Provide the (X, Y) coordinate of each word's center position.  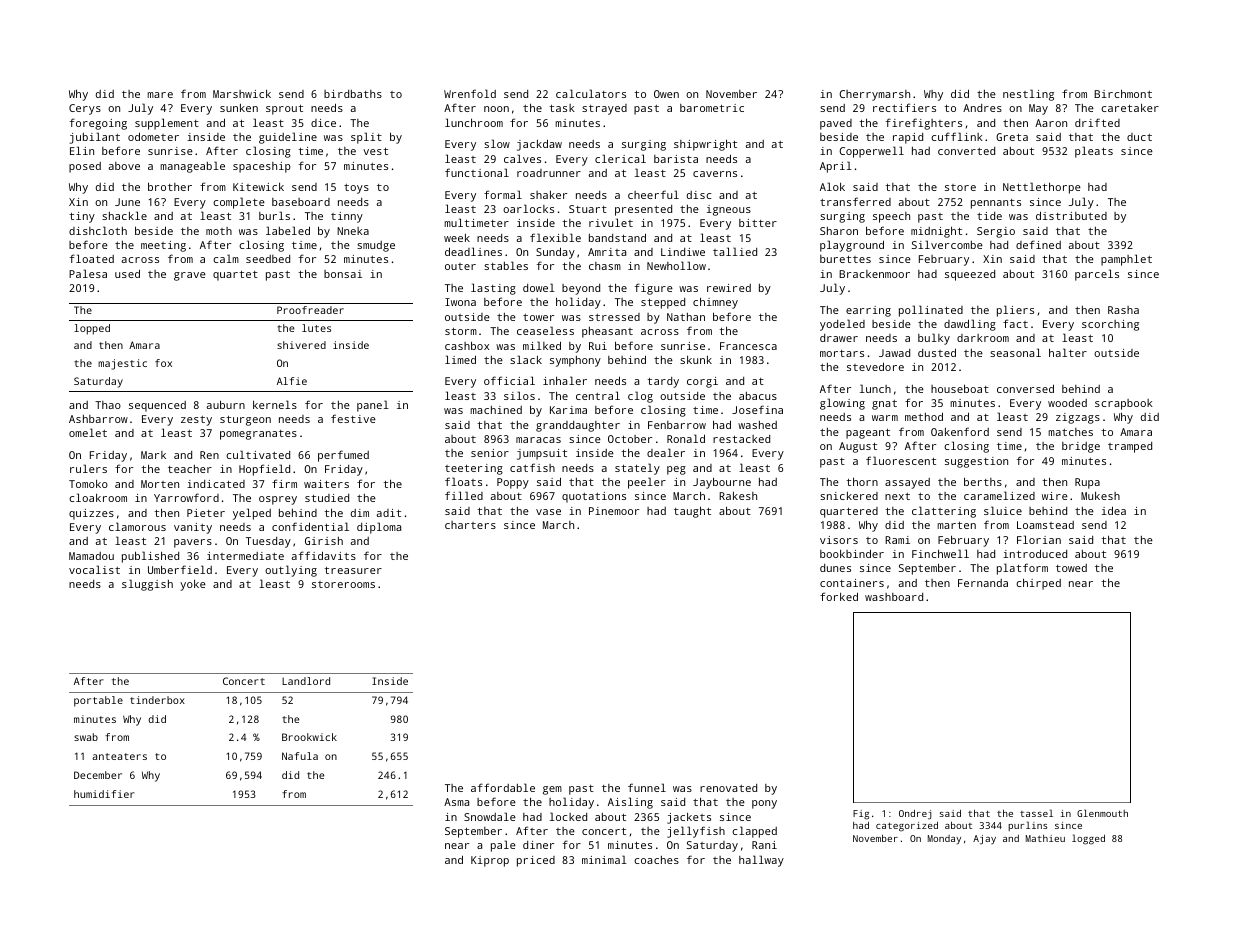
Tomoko (88, 484)
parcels (1097, 275)
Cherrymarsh (874, 95)
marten (956, 525)
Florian (1039, 539)
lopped (92, 329)
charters (470, 525)
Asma (456, 802)
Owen (666, 94)
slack (526, 359)
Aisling (630, 803)
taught (692, 512)
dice (323, 123)
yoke (193, 585)
